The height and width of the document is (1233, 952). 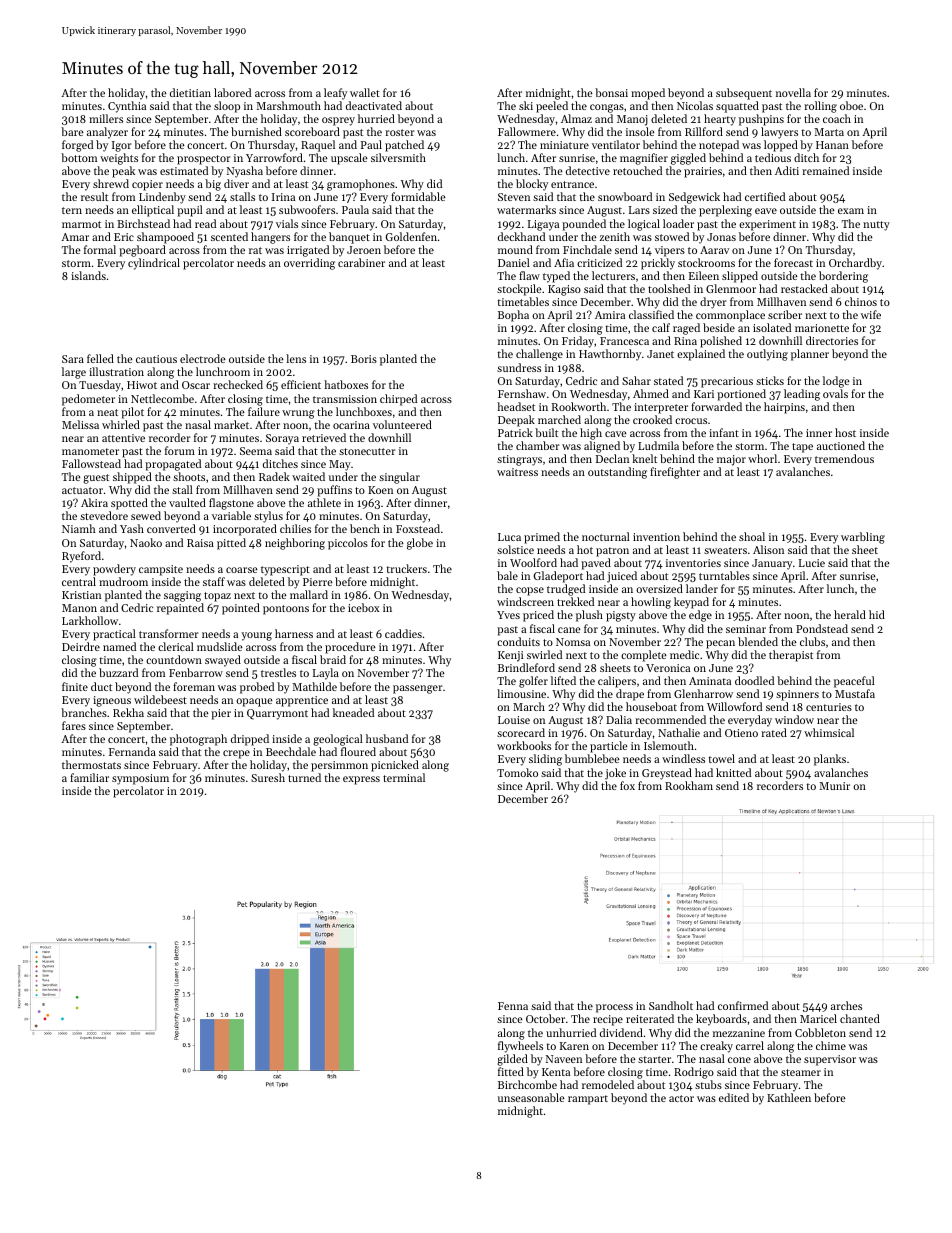 What do you see at coordinates (772, 327) in the document?
I see `isolated` at bounding box center [772, 327].
